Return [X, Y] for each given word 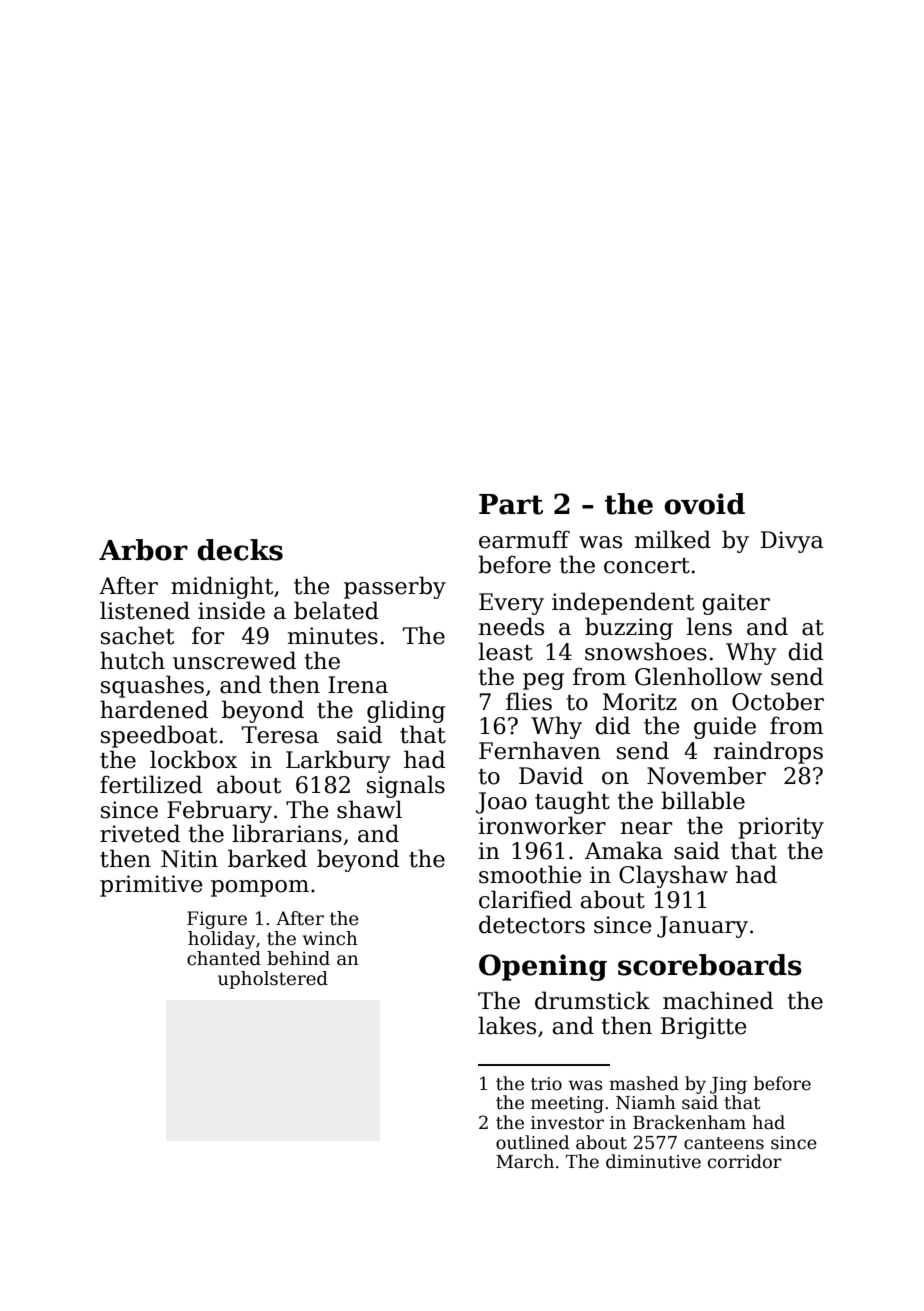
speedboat [159, 736]
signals [406, 786]
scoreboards [710, 965]
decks [240, 550]
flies [529, 701]
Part [511, 504]
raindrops [768, 752]
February [219, 811]
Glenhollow [698, 676]
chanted [224, 958]
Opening [543, 967]
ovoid [704, 504]
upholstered [273, 980]
